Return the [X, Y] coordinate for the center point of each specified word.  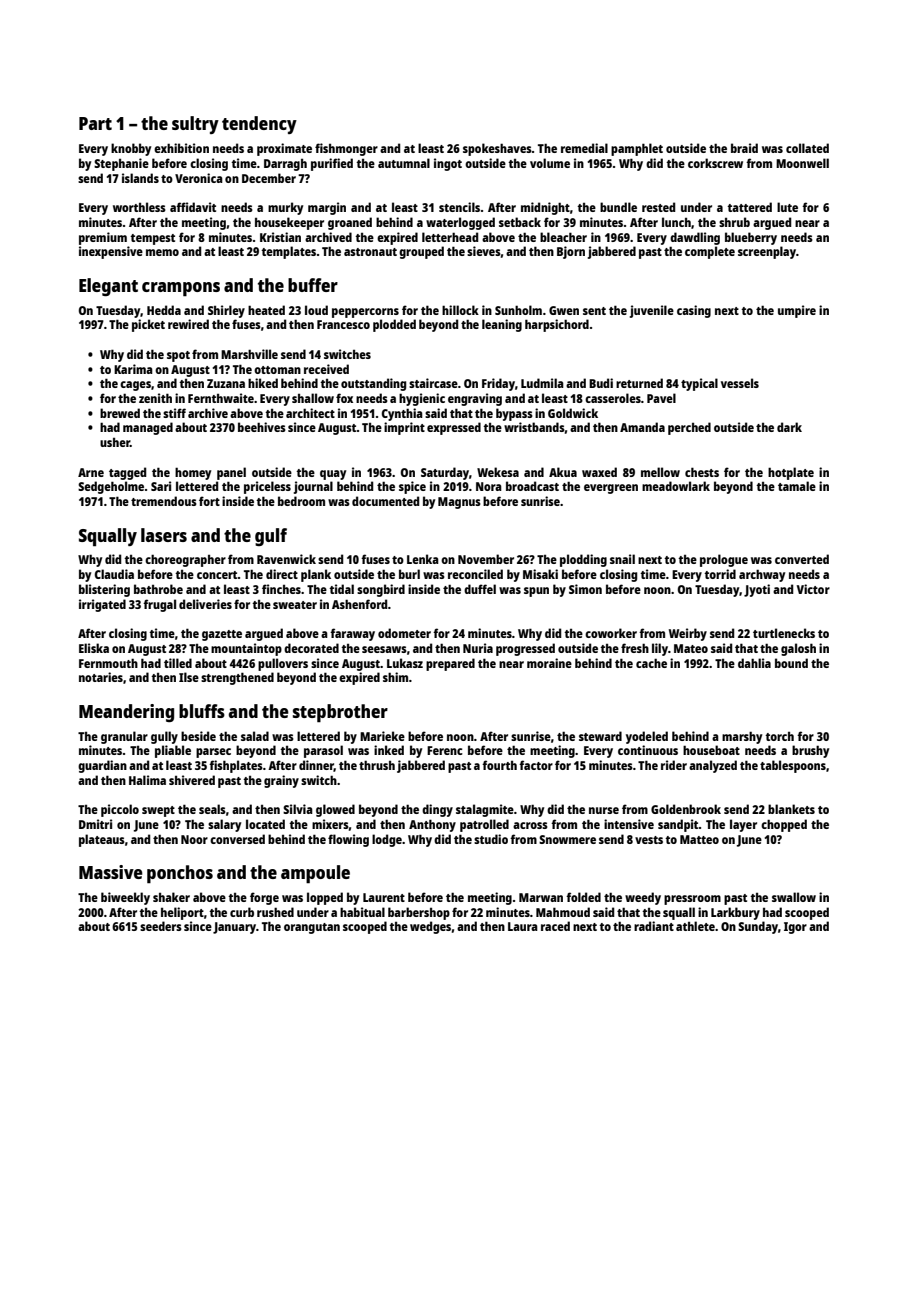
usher [115, 442]
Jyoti [757, 590]
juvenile [652, 311]
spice [412, 487]
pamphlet [637, 149]
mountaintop [246, 649]
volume [550, 163]
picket [148, 325]
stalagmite [485, 810]
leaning [502, 325]
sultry [195, 125]
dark [789, 427]
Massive [111, 872]
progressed [525, 649]
